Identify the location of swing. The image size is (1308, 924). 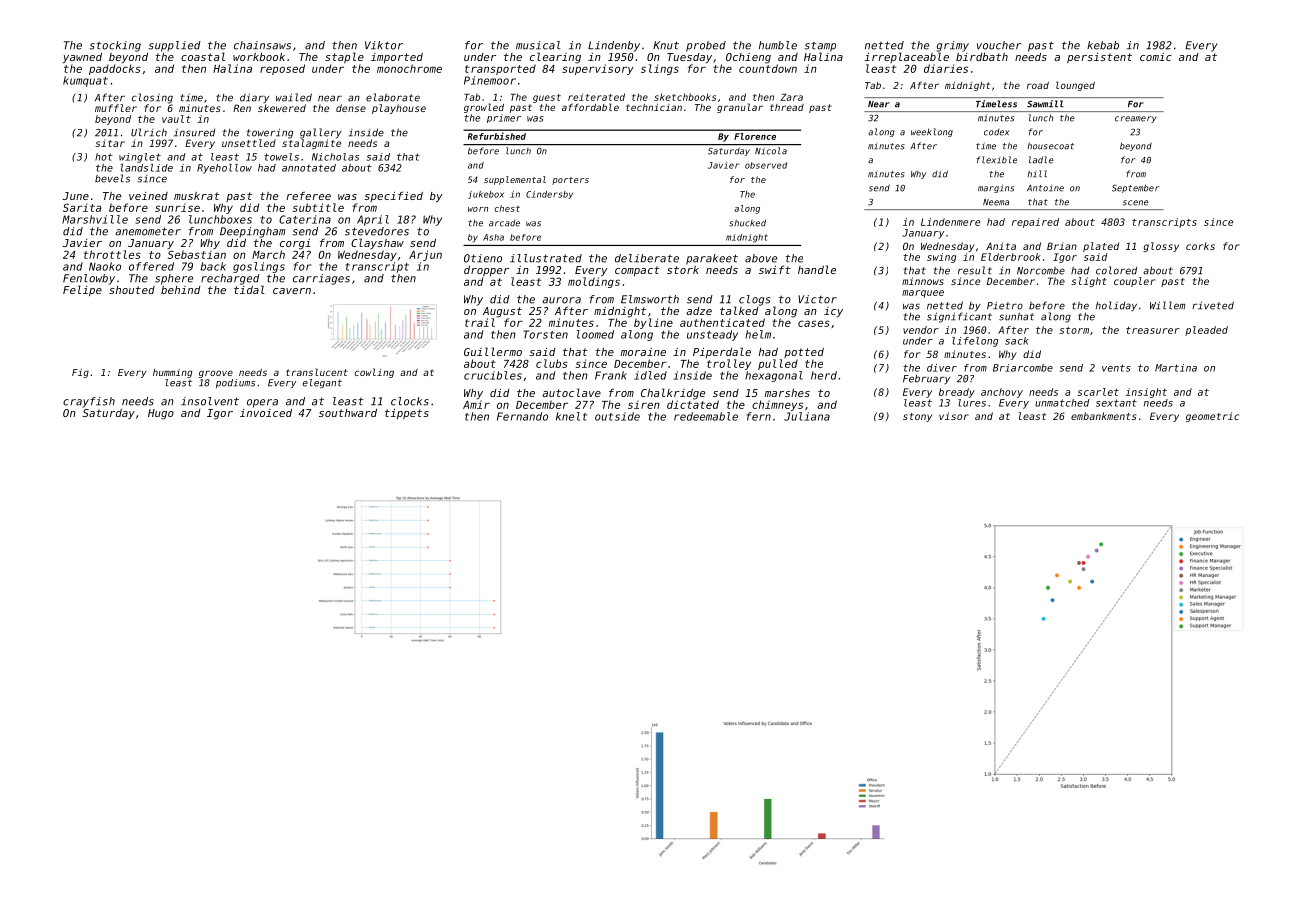
(941, 258).
